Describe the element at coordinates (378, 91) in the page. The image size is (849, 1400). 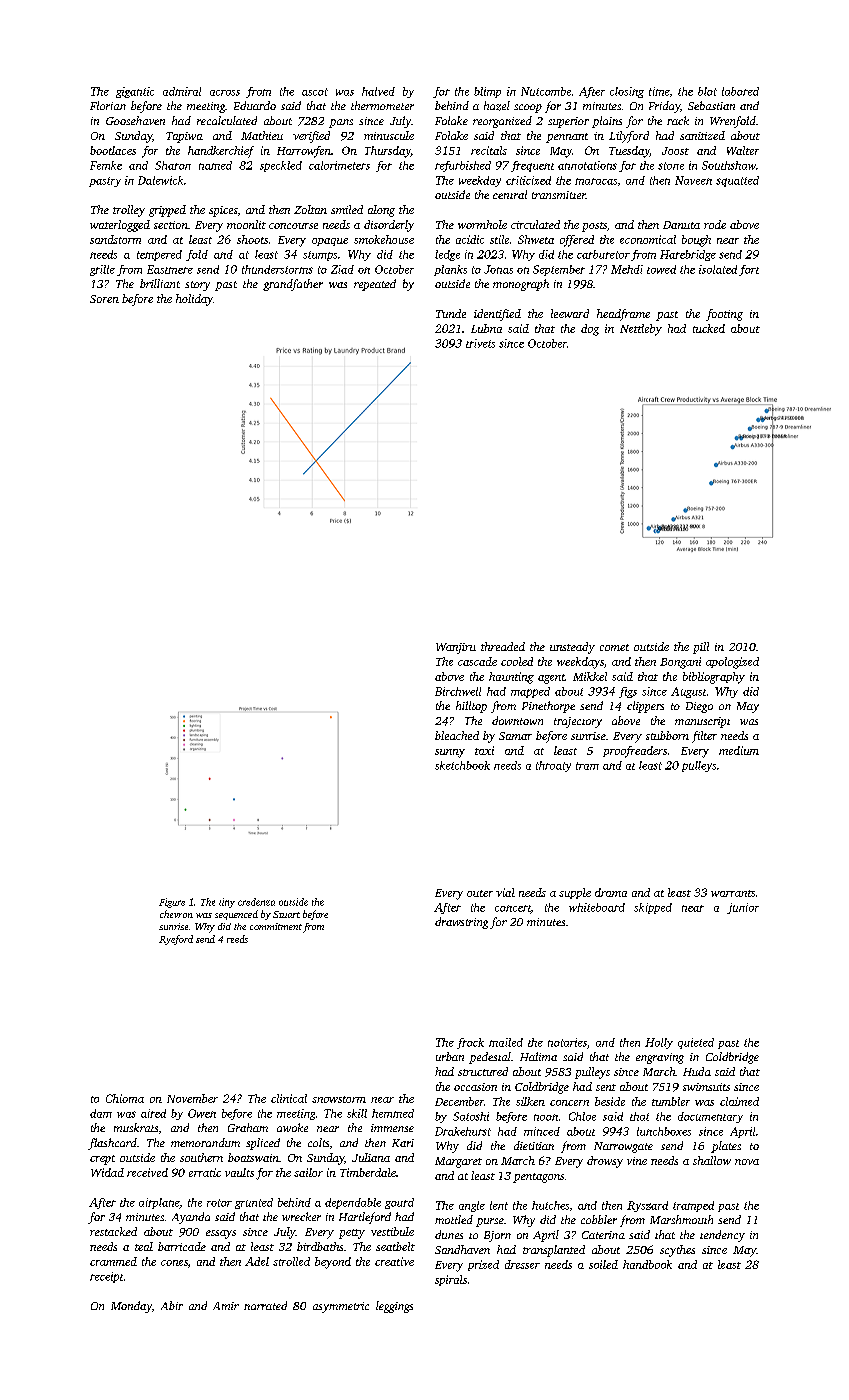
I see `halved` at that location.
